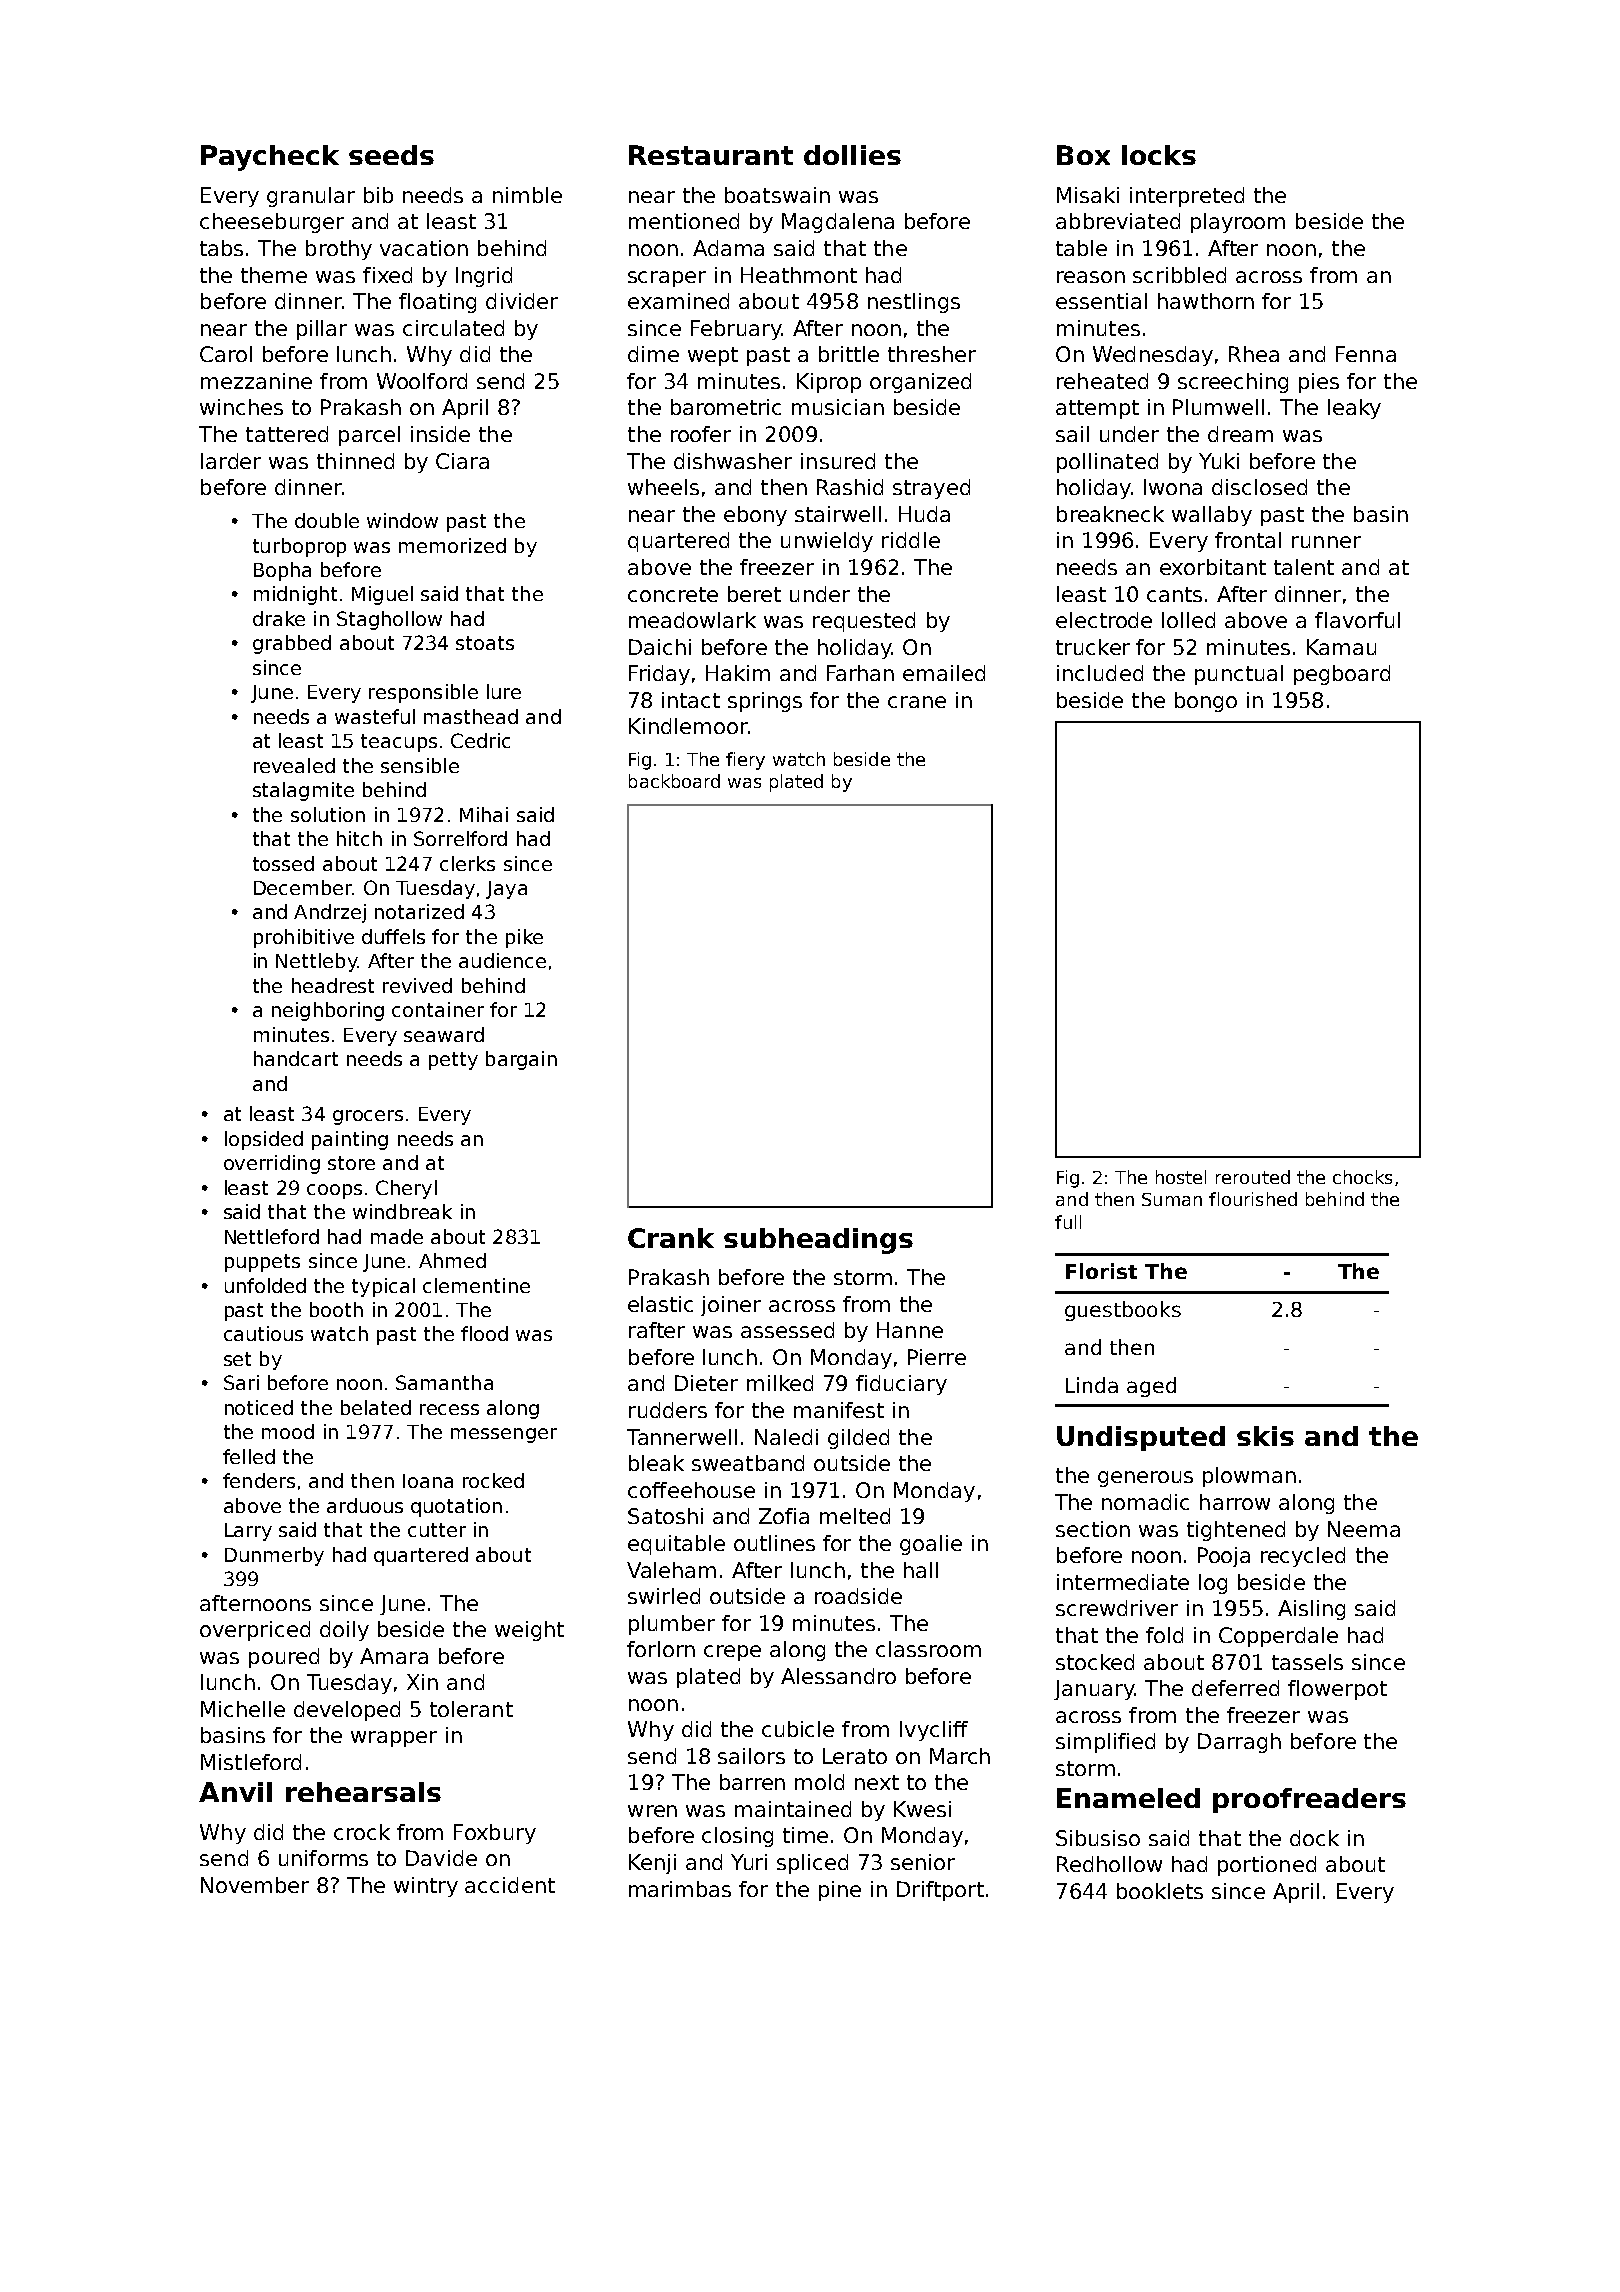 The image size is (1620, 2292). I want to click on classroom, so click(928, 1649).
